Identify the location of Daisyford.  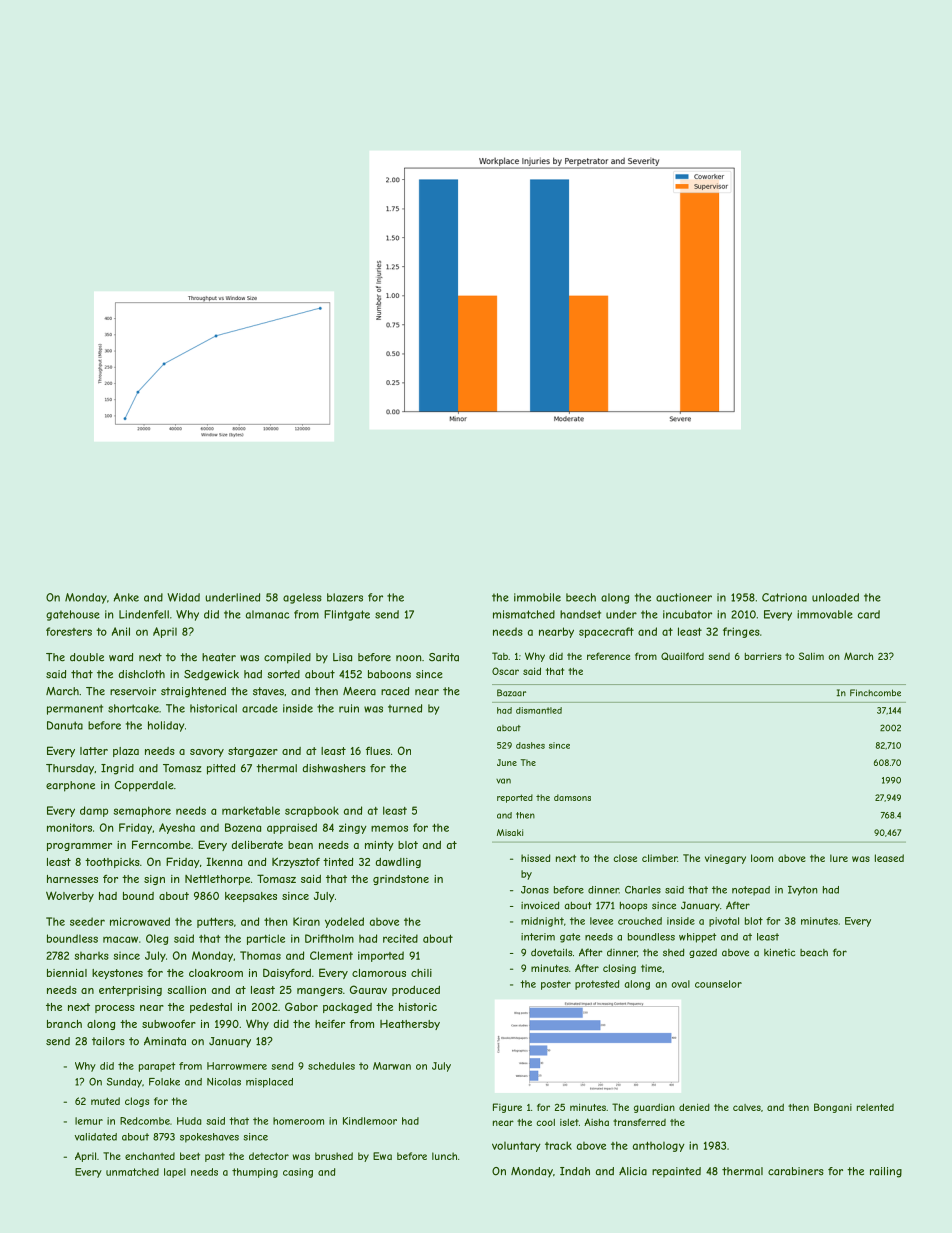
(287, 973).
